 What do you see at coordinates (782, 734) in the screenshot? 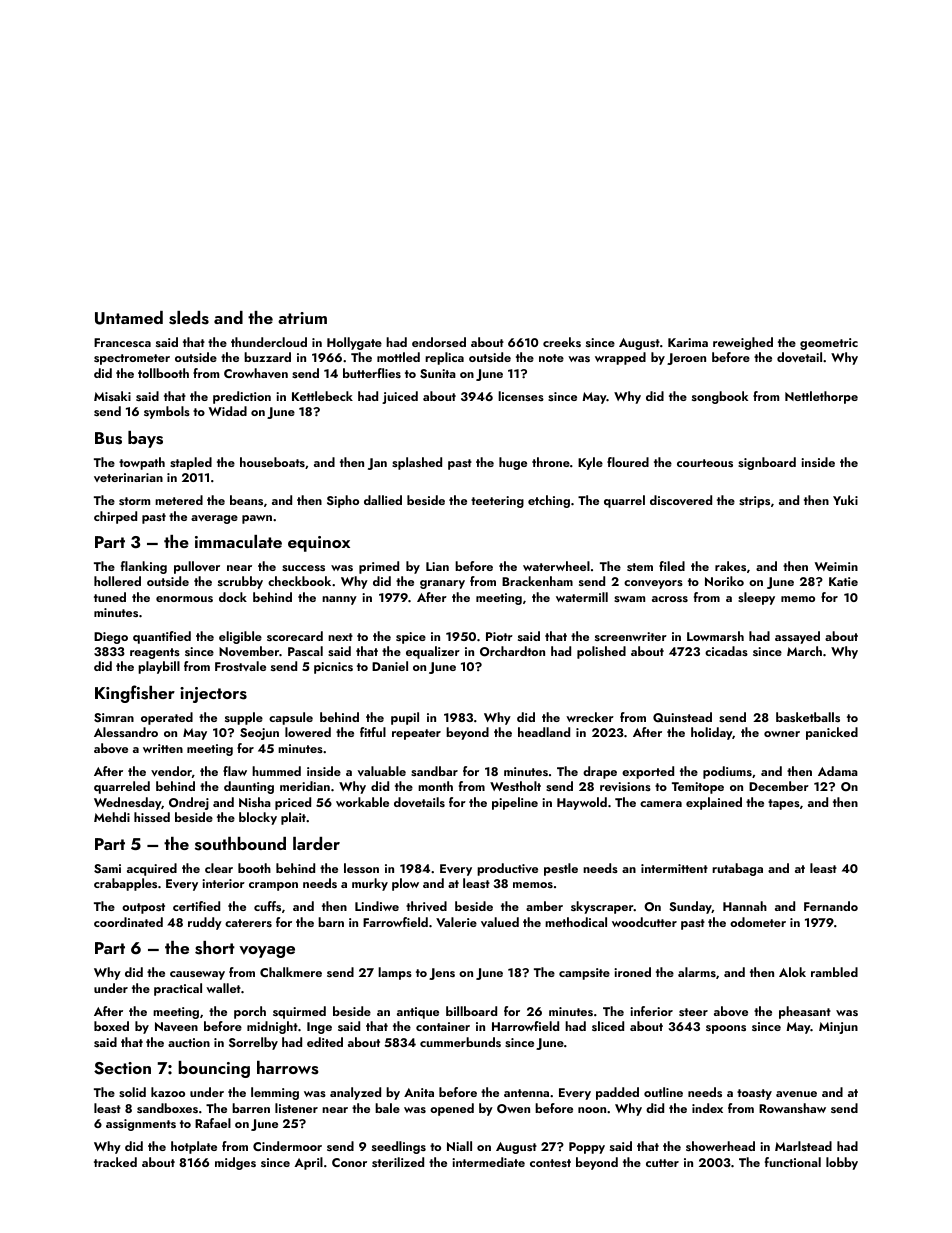
I see `owner` at bounding box center [782, 734].
